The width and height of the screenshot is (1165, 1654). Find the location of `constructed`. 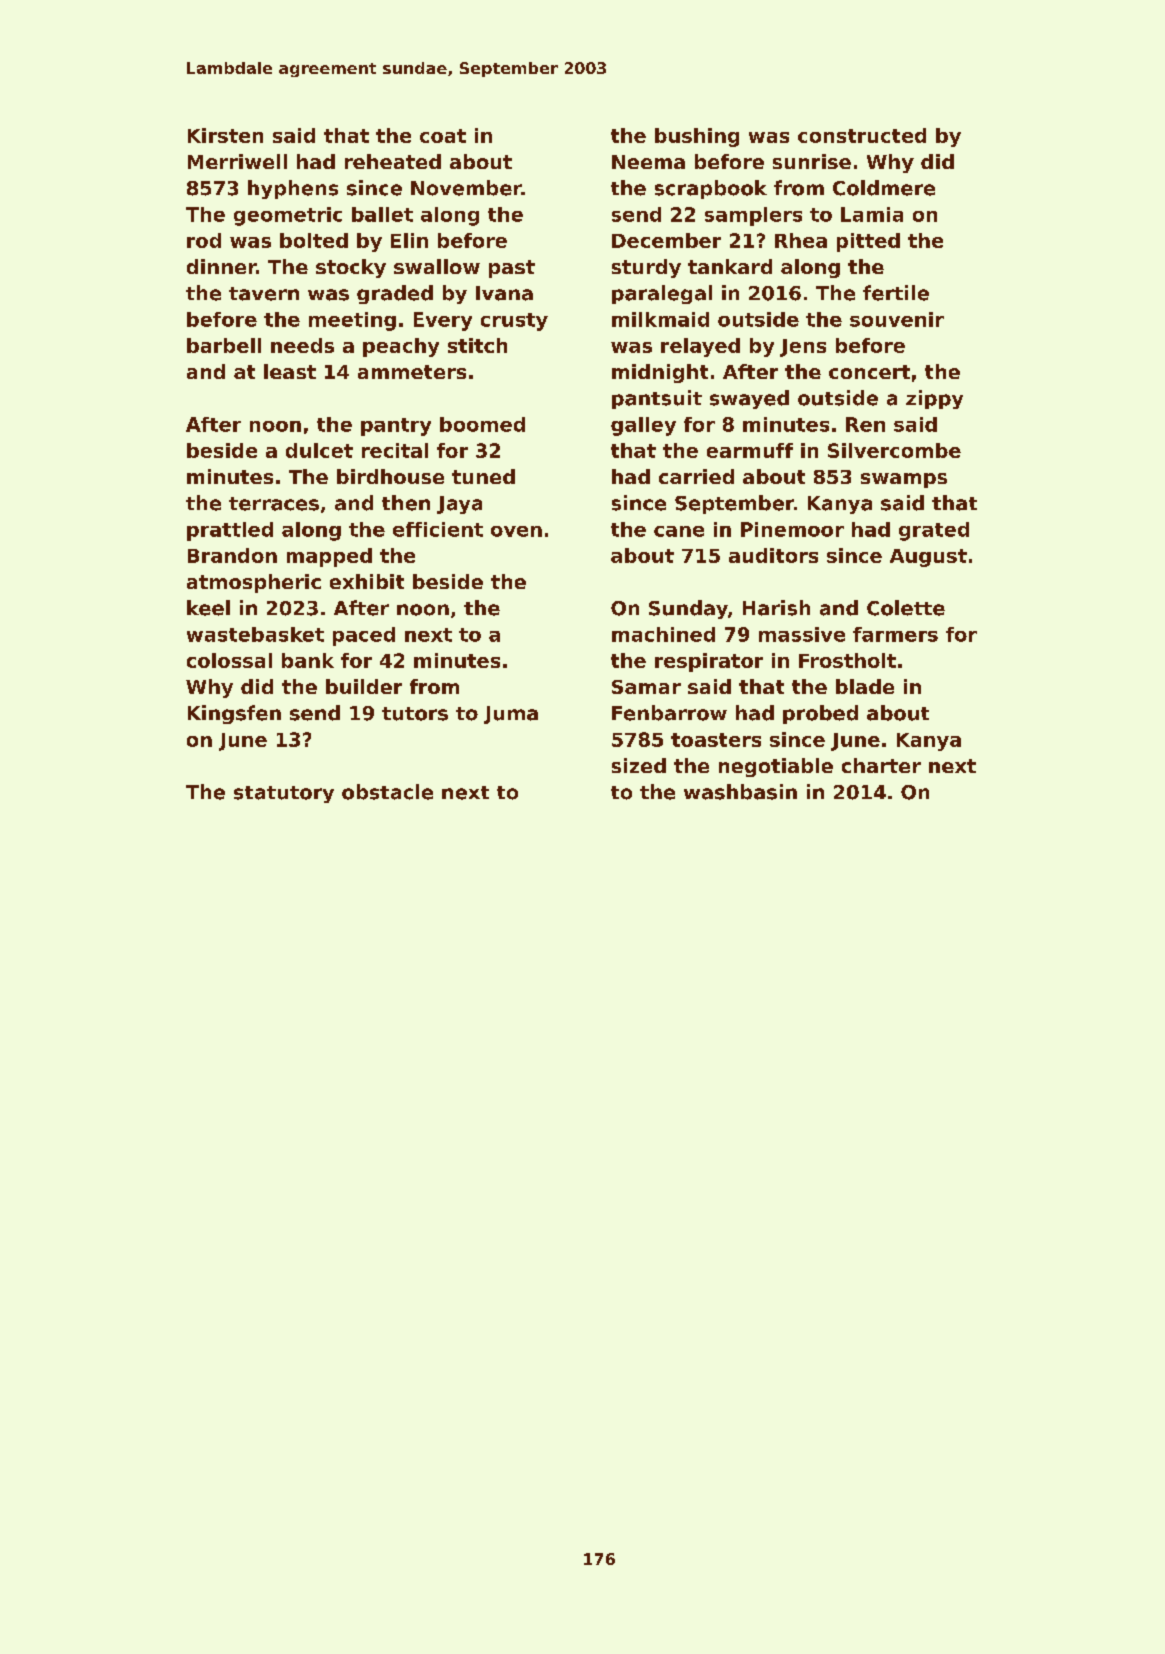

constructed is located at coordinates (862, 135).
